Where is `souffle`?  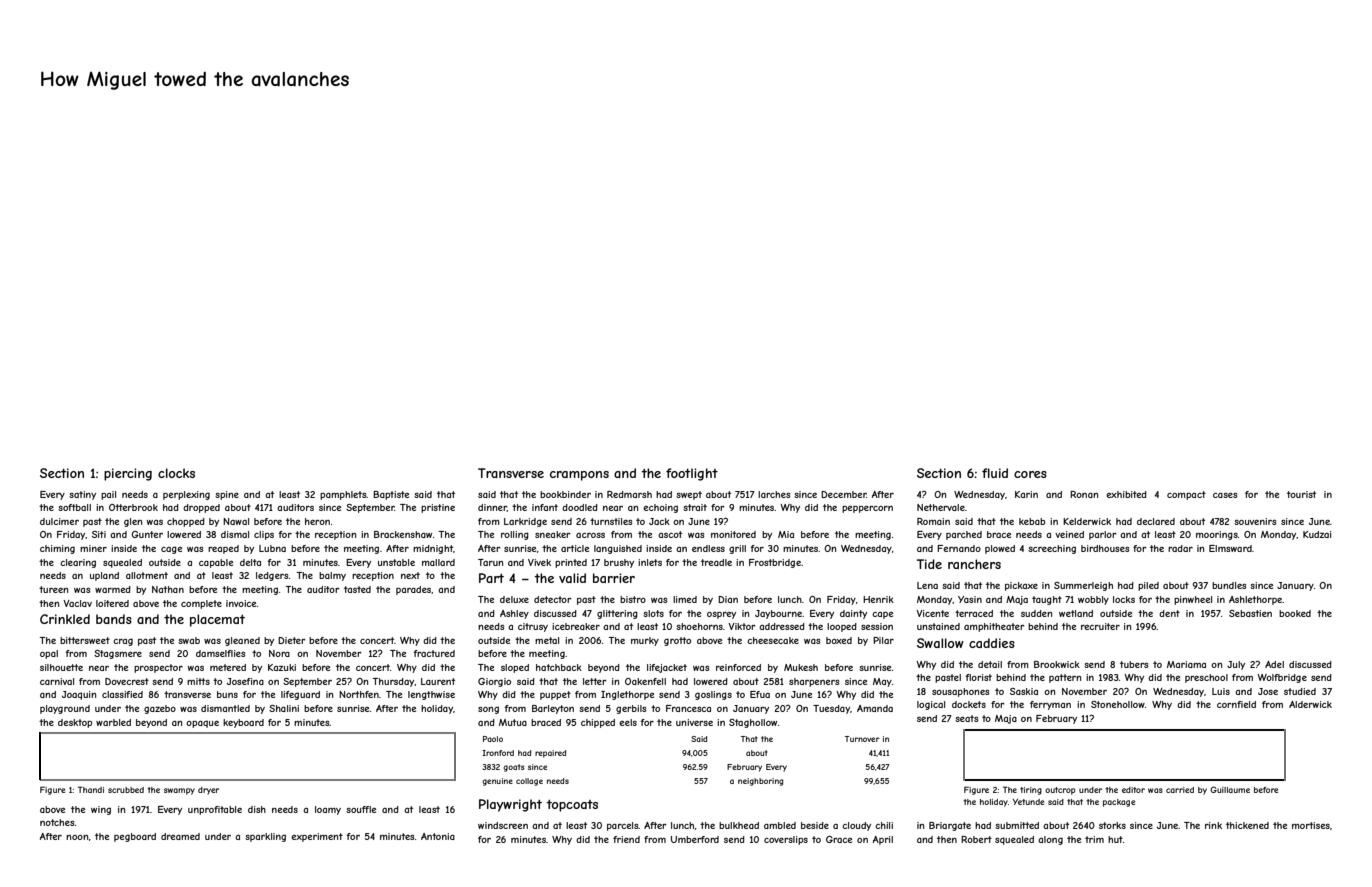 souffle is located at coordinates (361, 809).
